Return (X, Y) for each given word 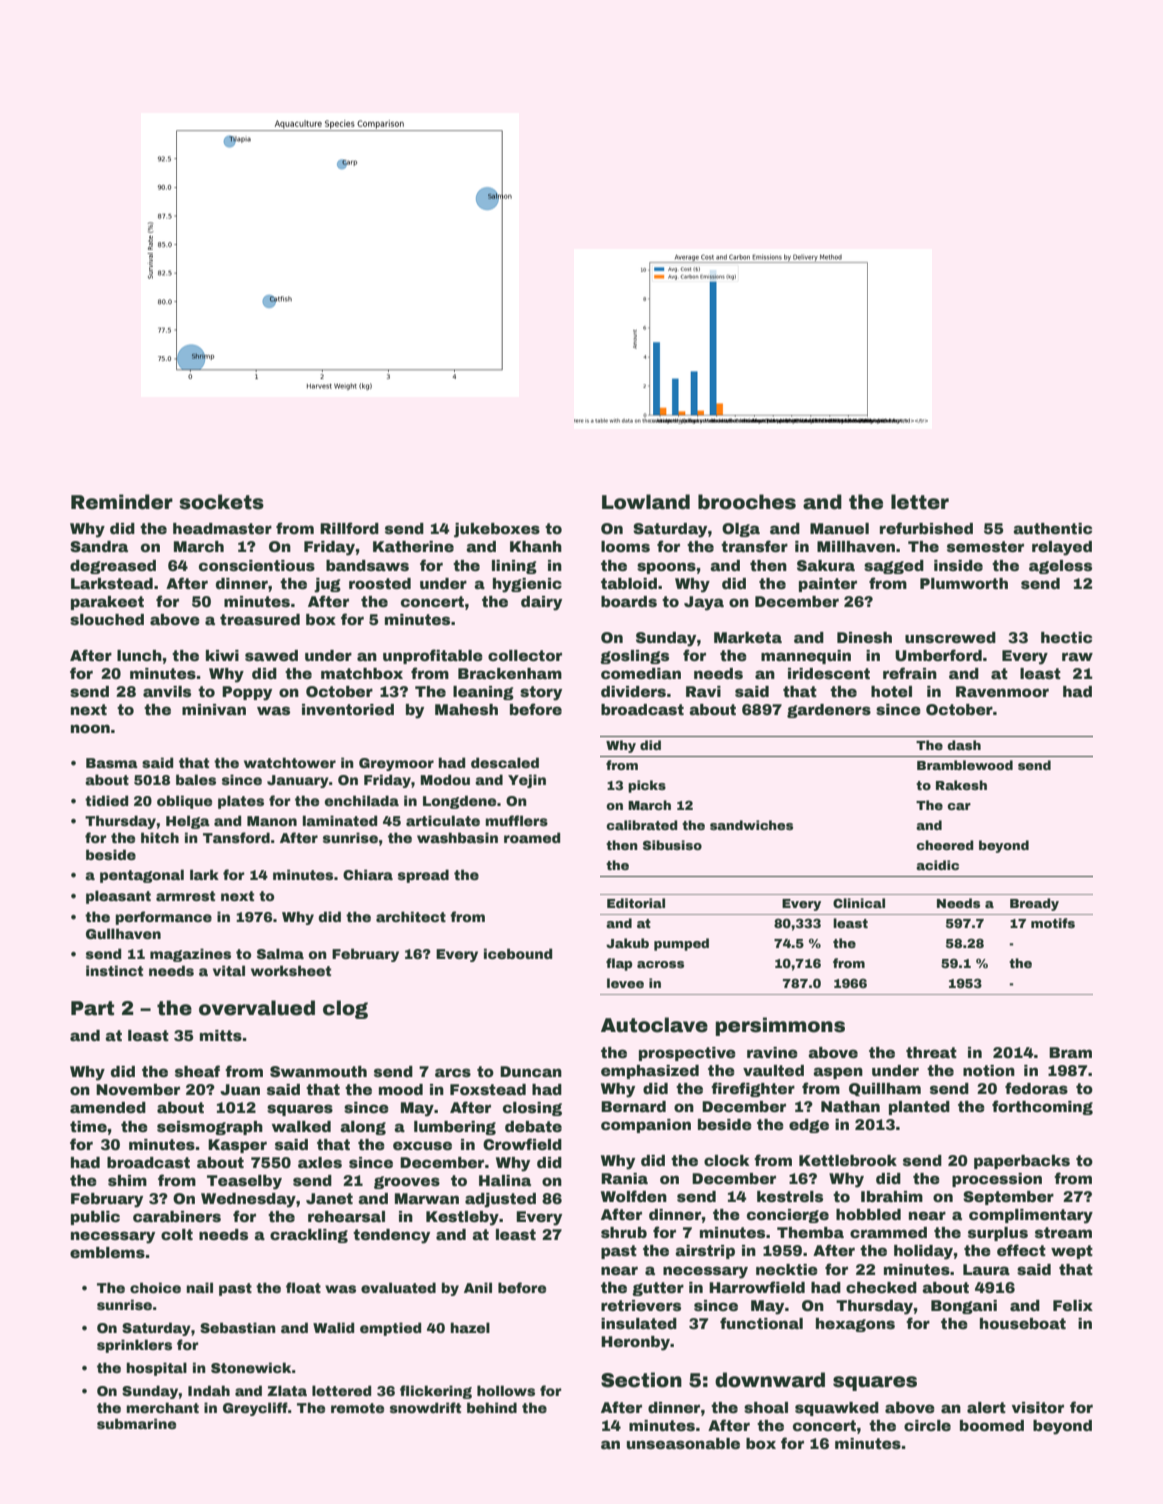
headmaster (222, 528)
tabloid (629, 583)
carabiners (177, 1216)
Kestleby (462, 1218)
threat (931, 1052)
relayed (1062, 548)
